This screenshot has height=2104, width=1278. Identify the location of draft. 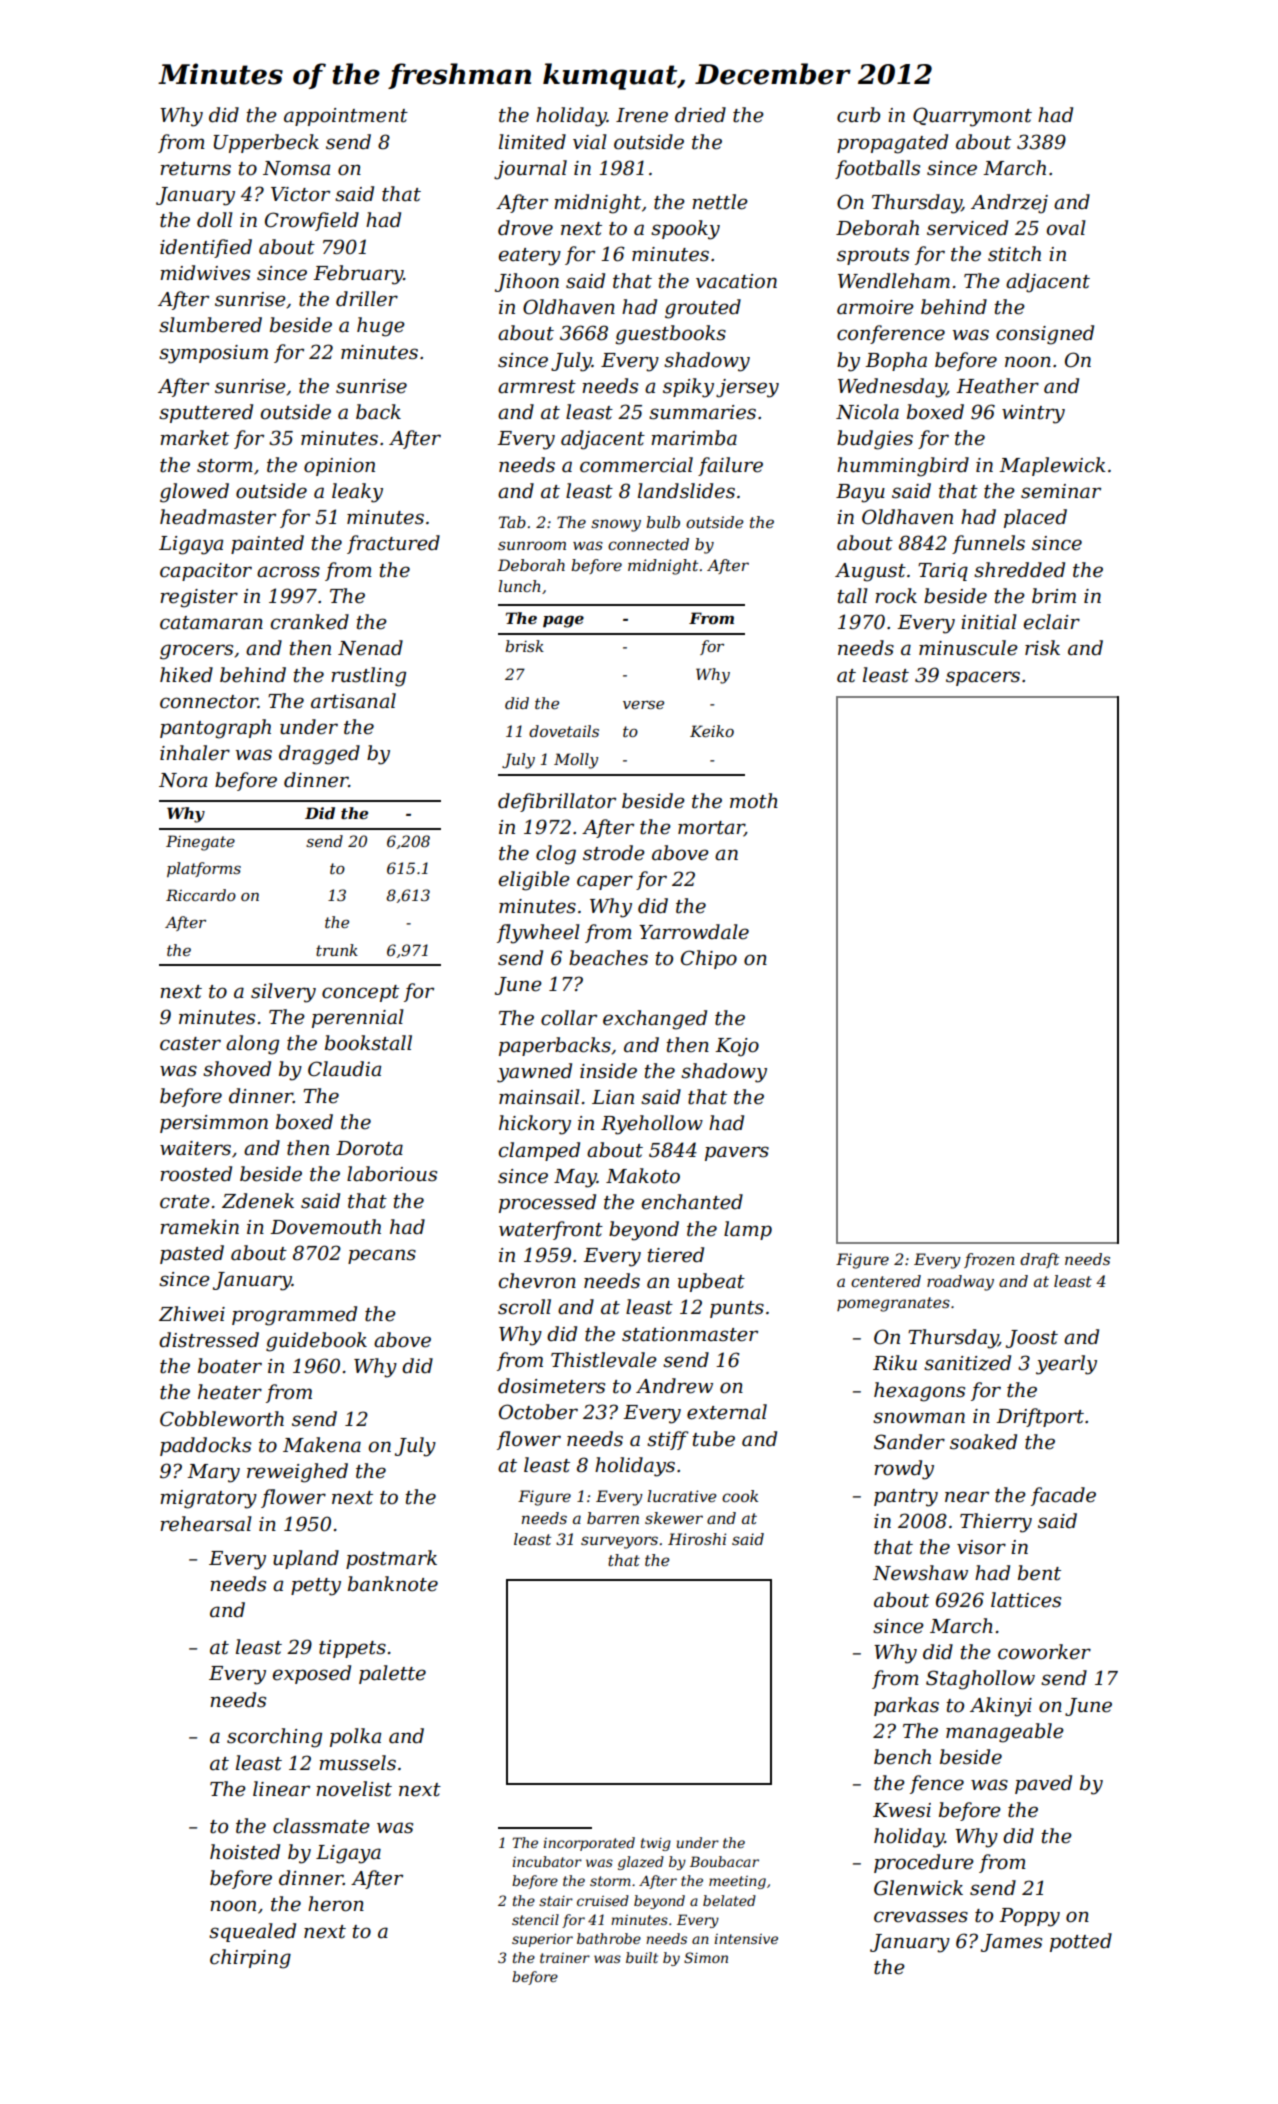
(1039, 1260).
